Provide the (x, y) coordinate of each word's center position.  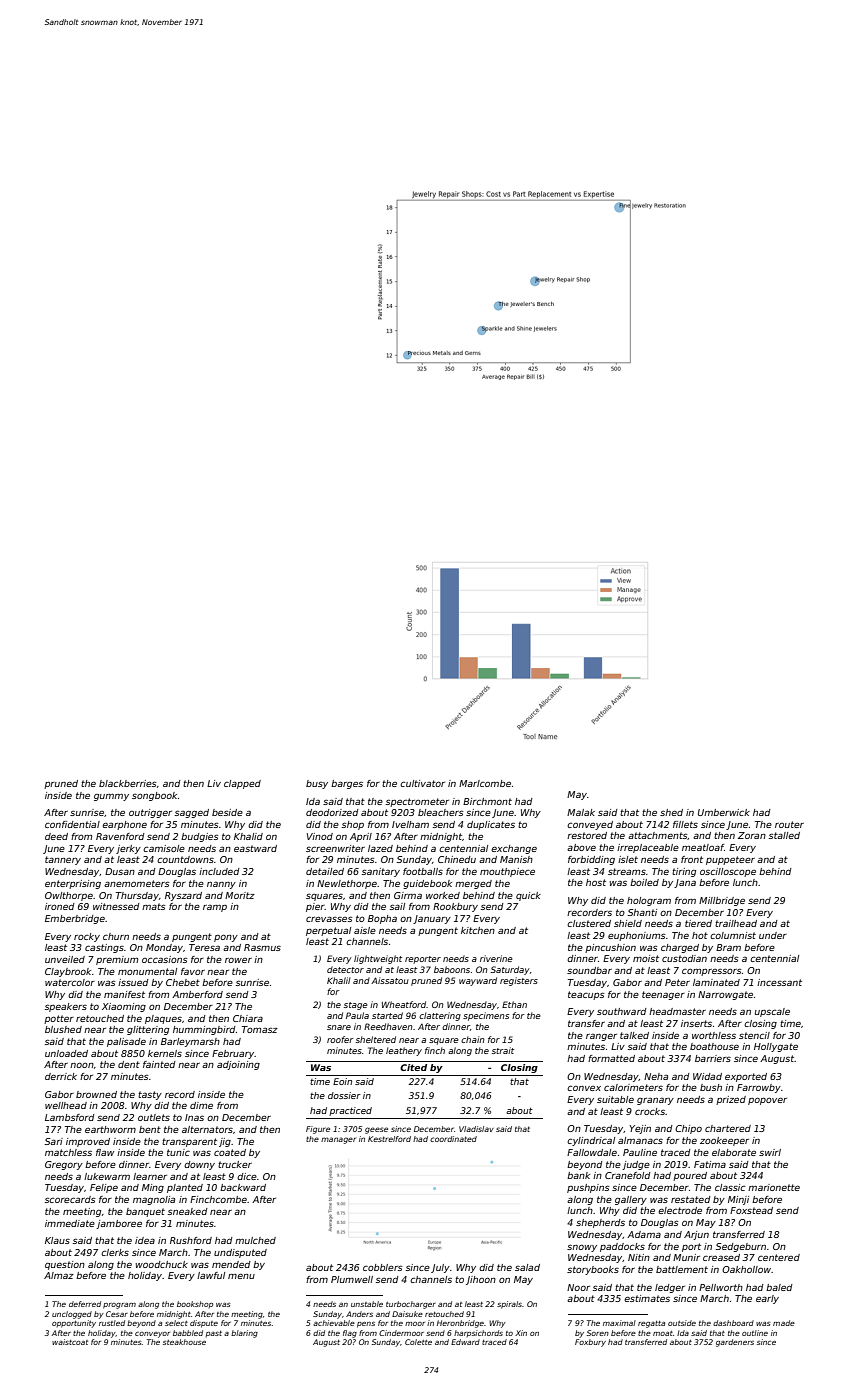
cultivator (422, 783)
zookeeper (724, 1141)
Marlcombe (485, 783)
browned (96, 1094)
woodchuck (161, 1264)
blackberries (128, 783)
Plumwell (352, 1279)
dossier (344, 1095)
